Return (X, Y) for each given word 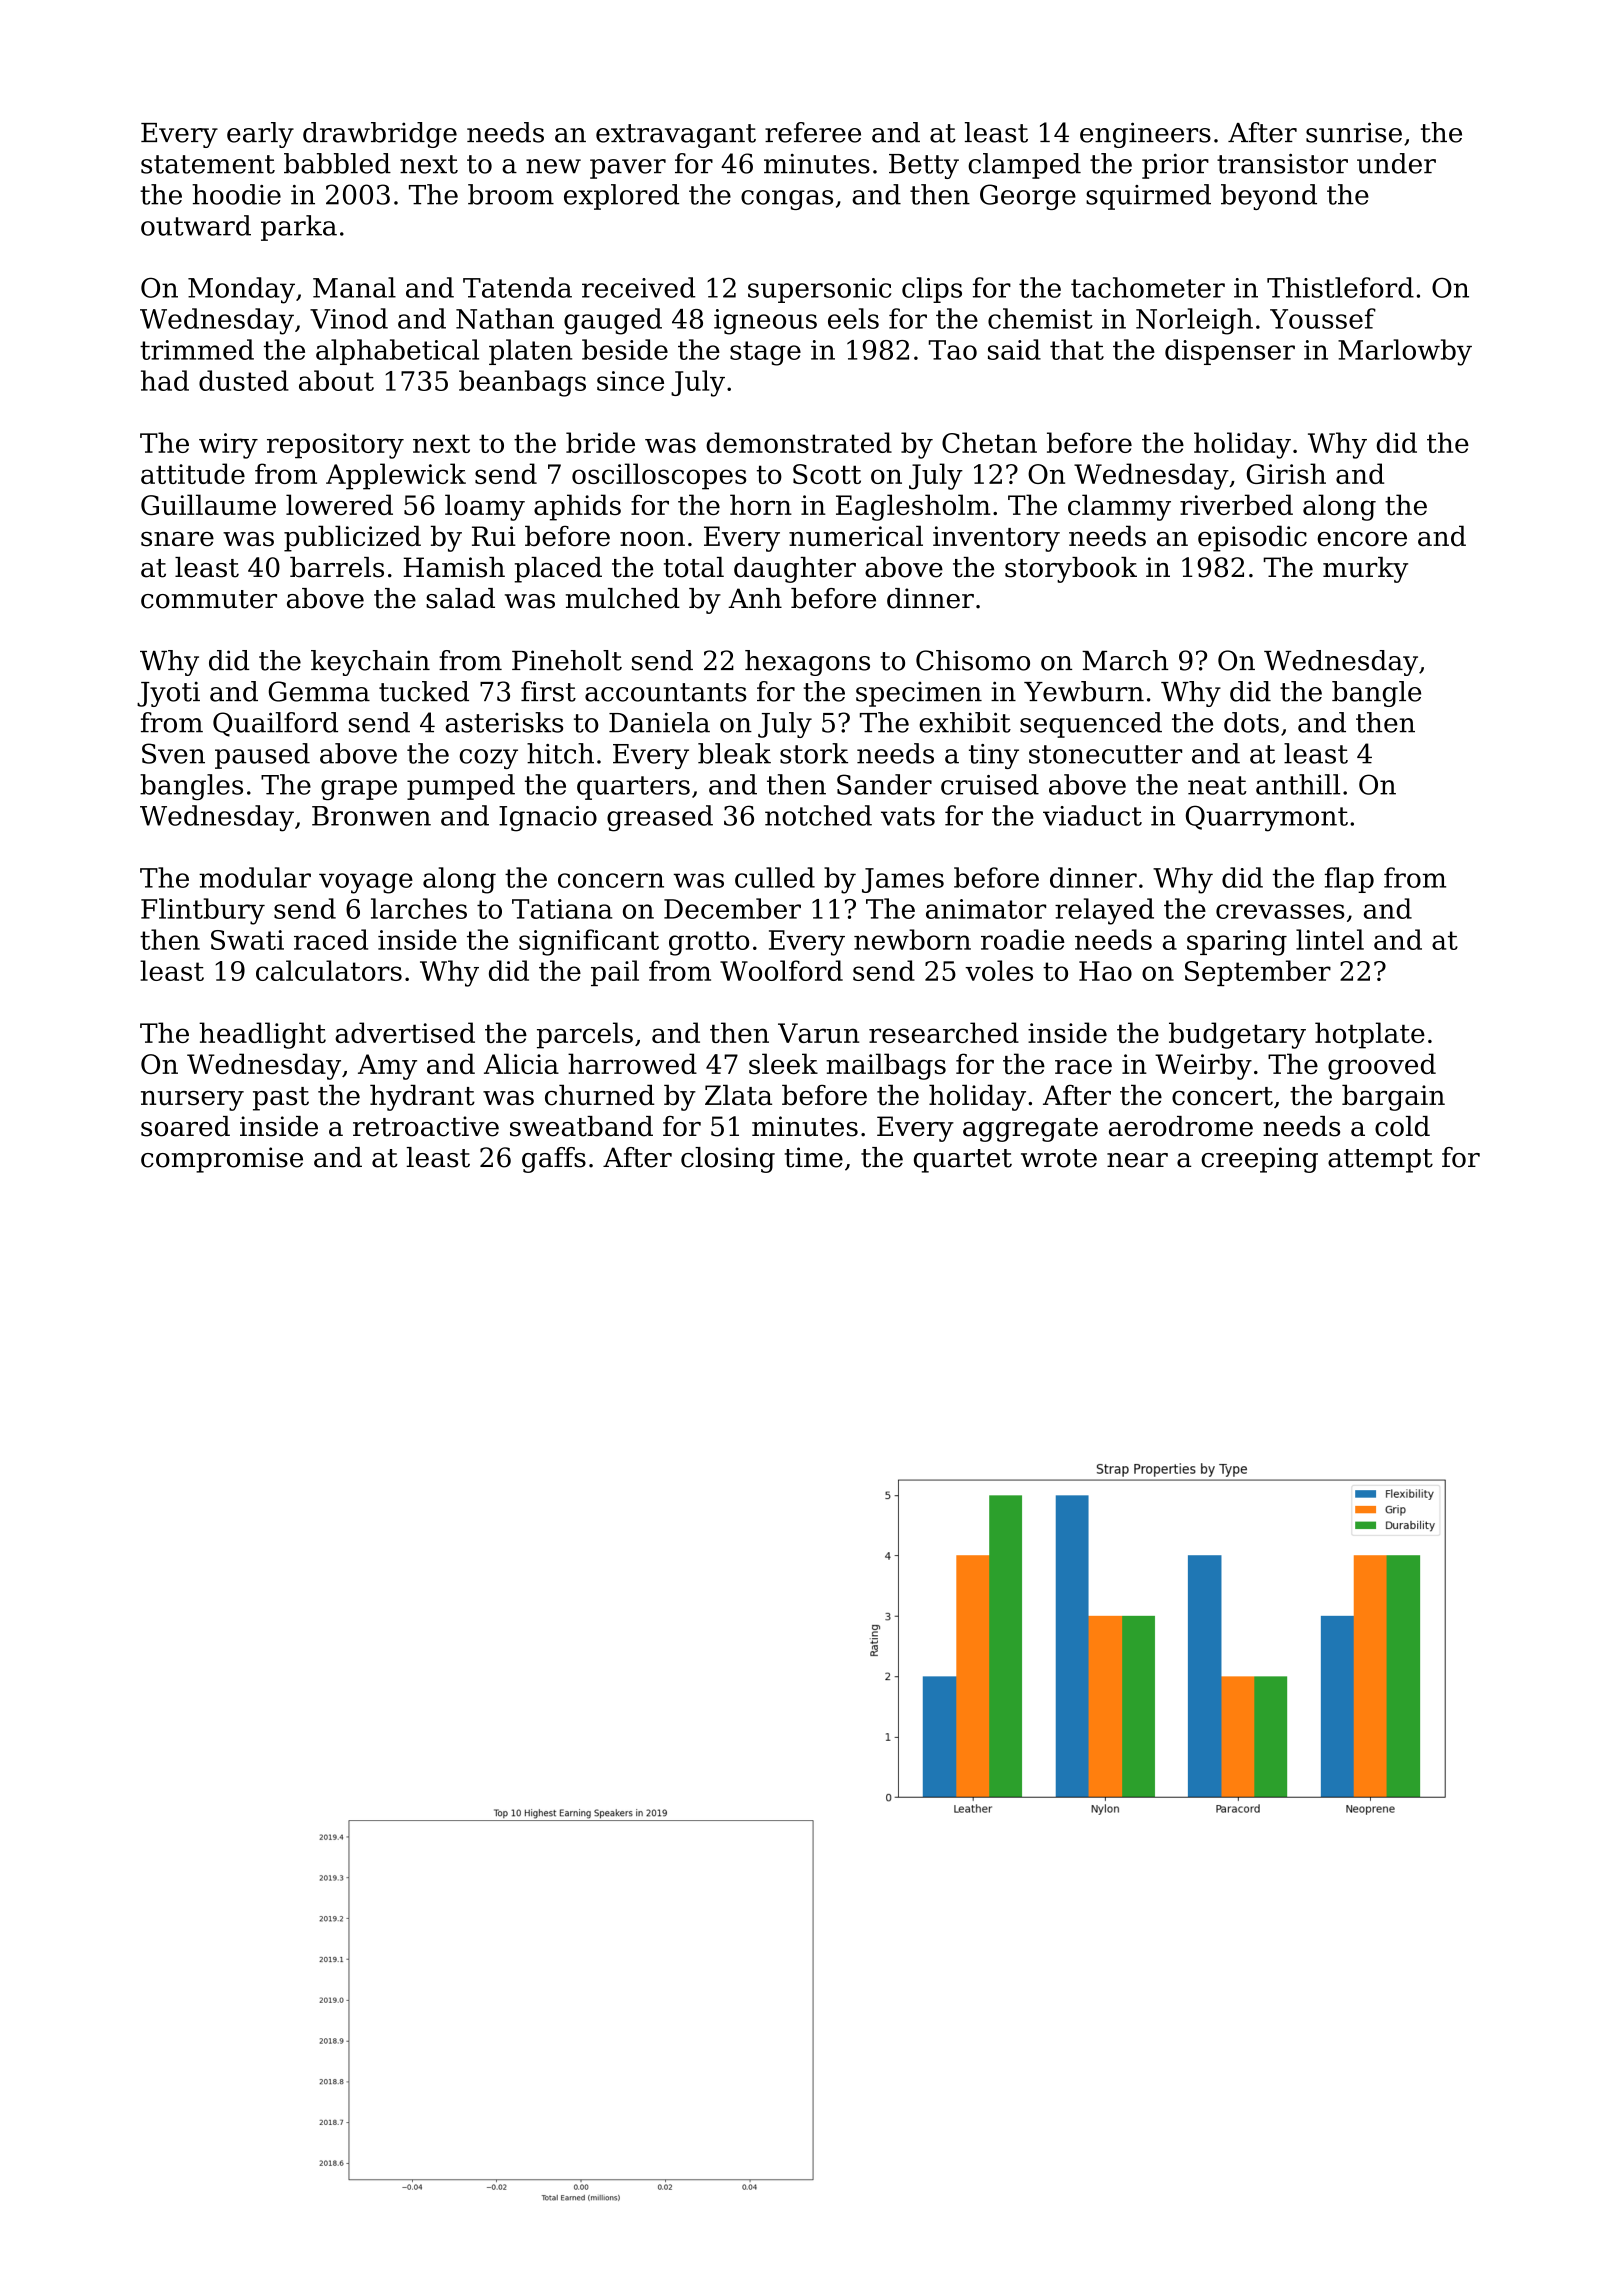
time (813, 1157)
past (281, 1099)
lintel (1330, 939)
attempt (1380, 1161)
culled (775, 877)
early (260, 135)
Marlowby (1405, 352)
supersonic (819, 290)
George (1028, 197)
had (165, 380)
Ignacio (548, 819)
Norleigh (1194, 321)
